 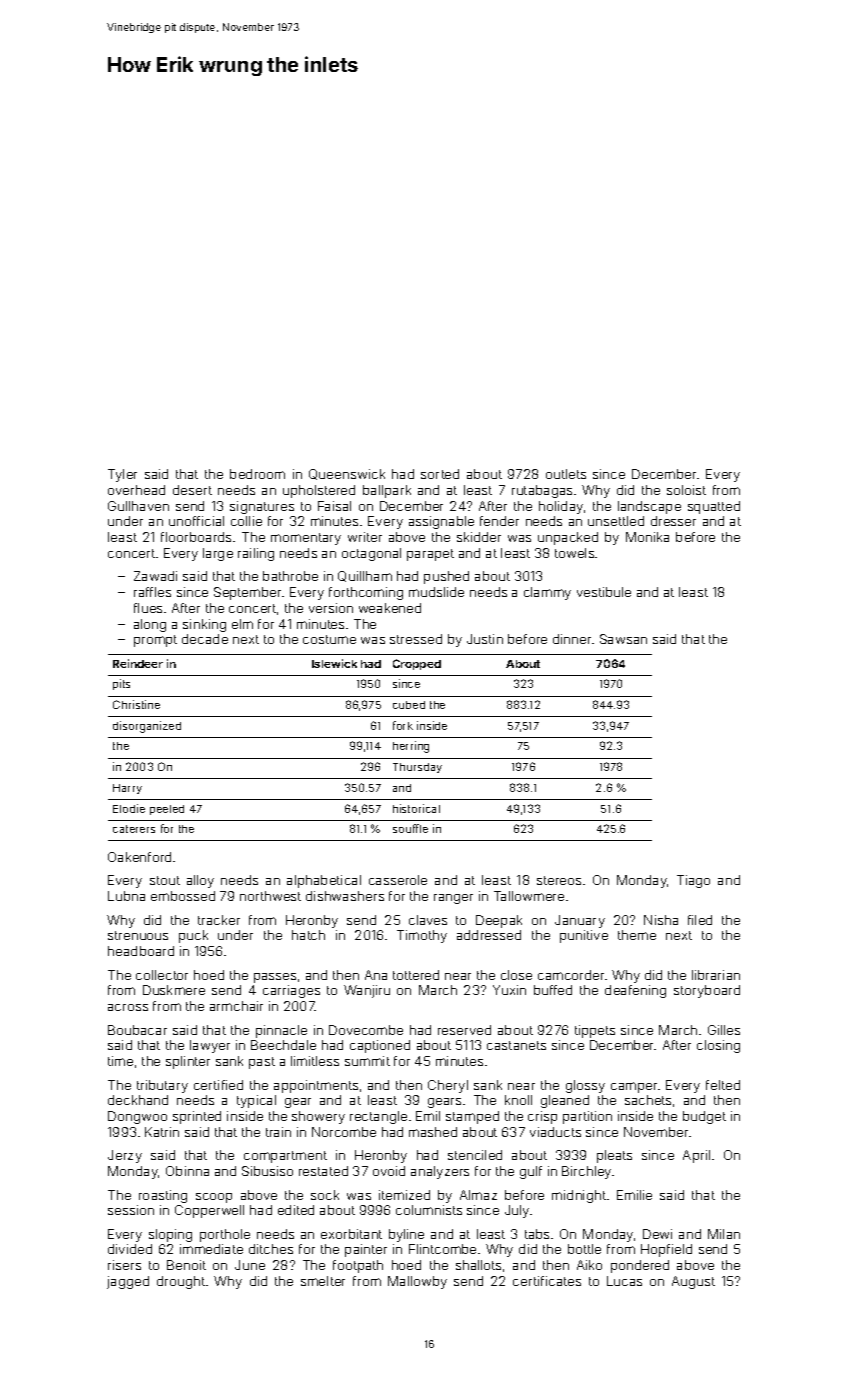 I want to click on rectangle, so click(x=378, y=1117).
